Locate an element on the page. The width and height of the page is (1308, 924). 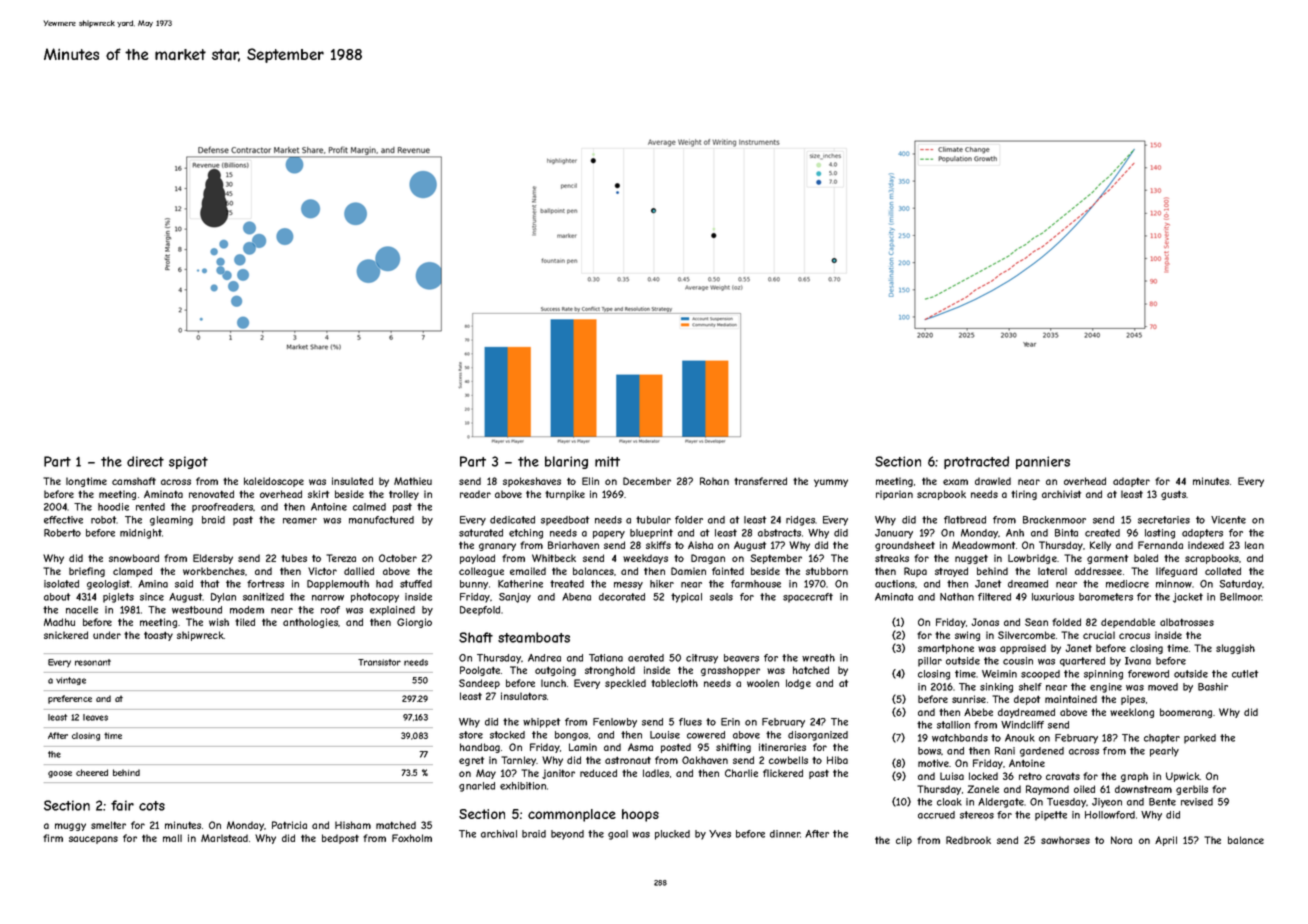
tablecloth is located at coordinates (674, 683).
